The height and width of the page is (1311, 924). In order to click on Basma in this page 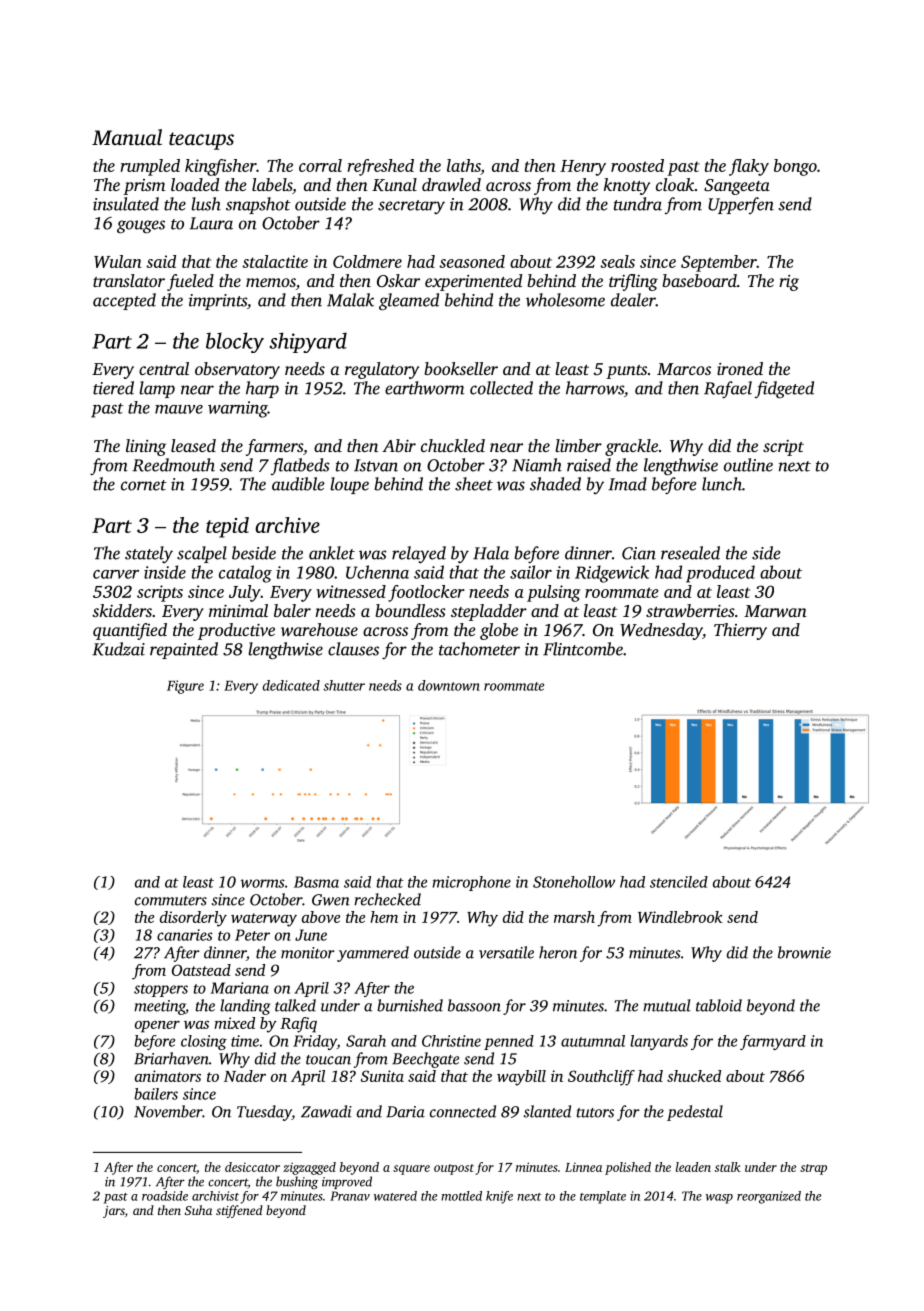, I will do `click(316, 882)`.
